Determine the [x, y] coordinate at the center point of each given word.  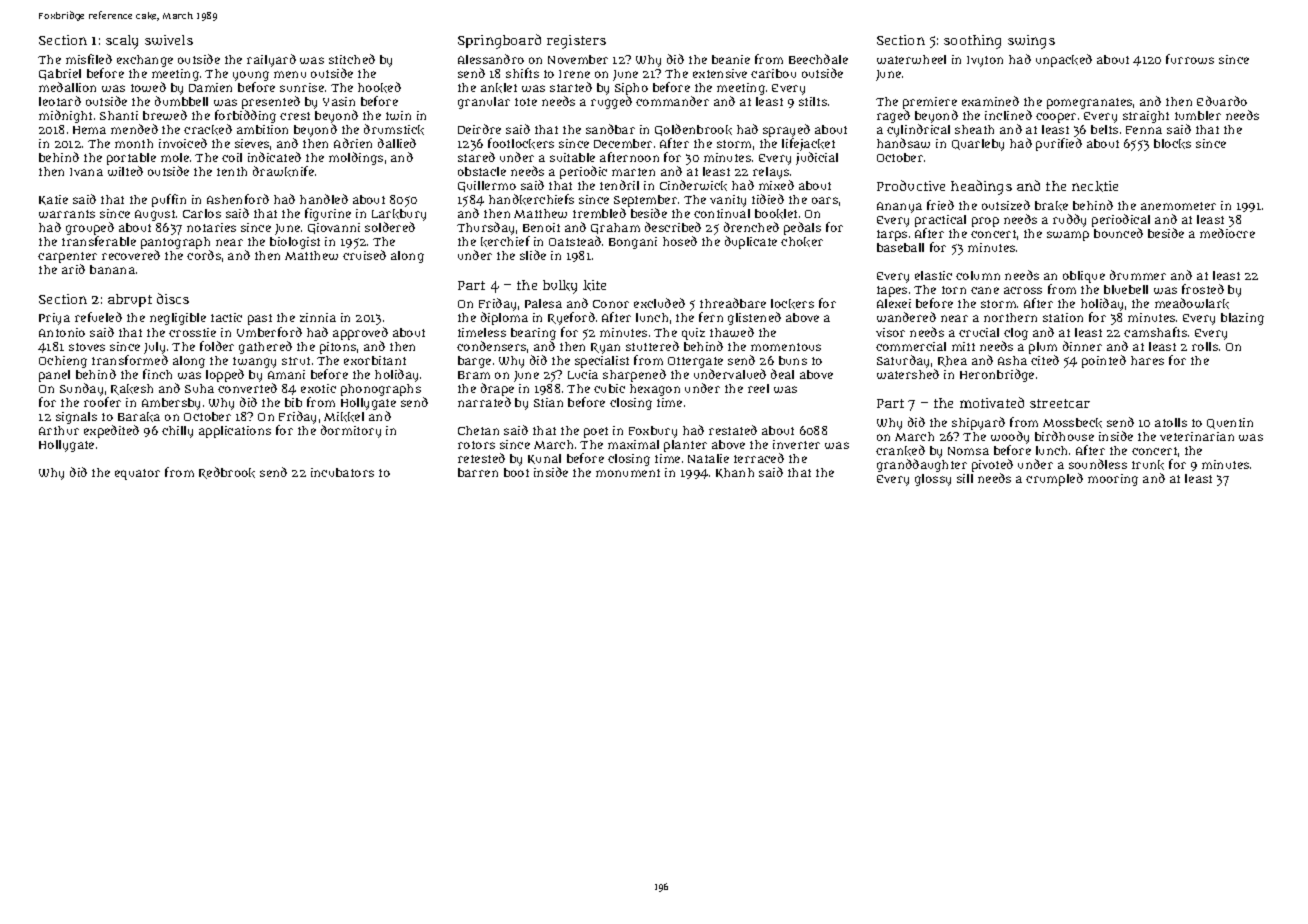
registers [576, 42]
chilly [177, 432]
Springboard [499, 41]
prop [985, 222]
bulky [560, 287]
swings [1031, 42]
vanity [728, 201]
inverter [796, 444]
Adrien [353, 143]
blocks [1172, 144]
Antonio [62, 332]
